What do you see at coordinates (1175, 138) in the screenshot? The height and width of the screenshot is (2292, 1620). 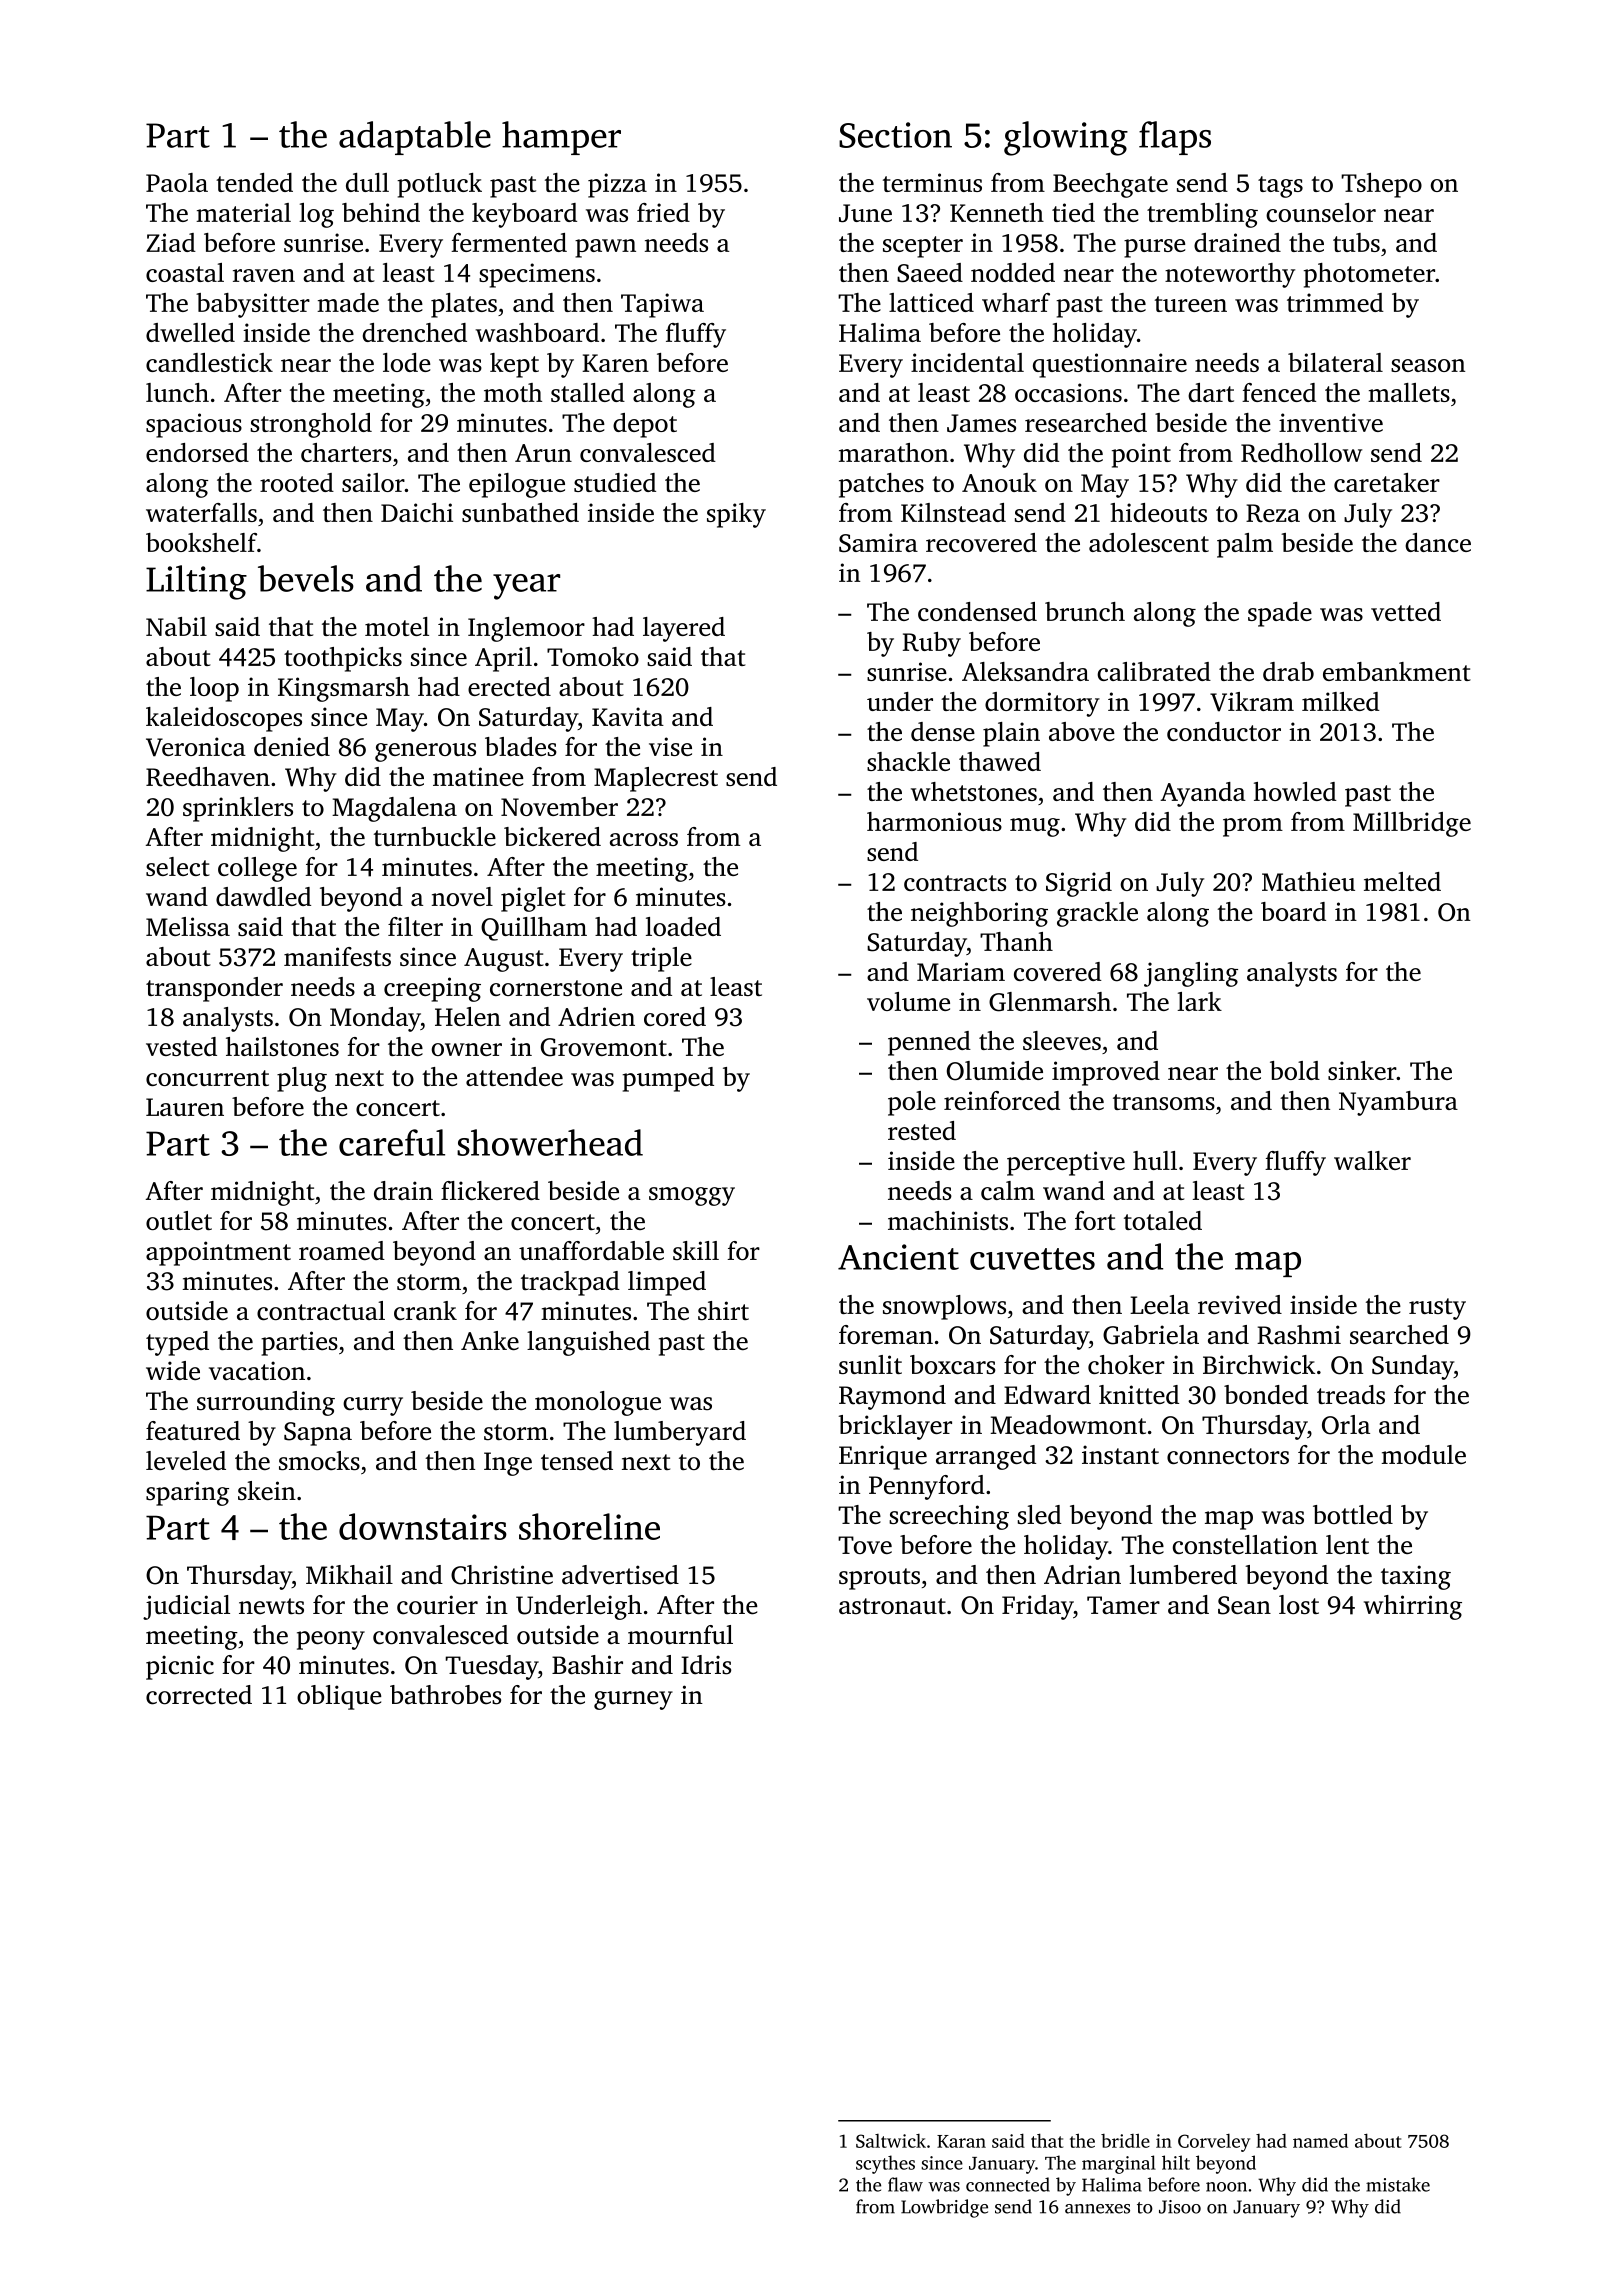 I see `flaps` at bounding box center [1175, 138].
